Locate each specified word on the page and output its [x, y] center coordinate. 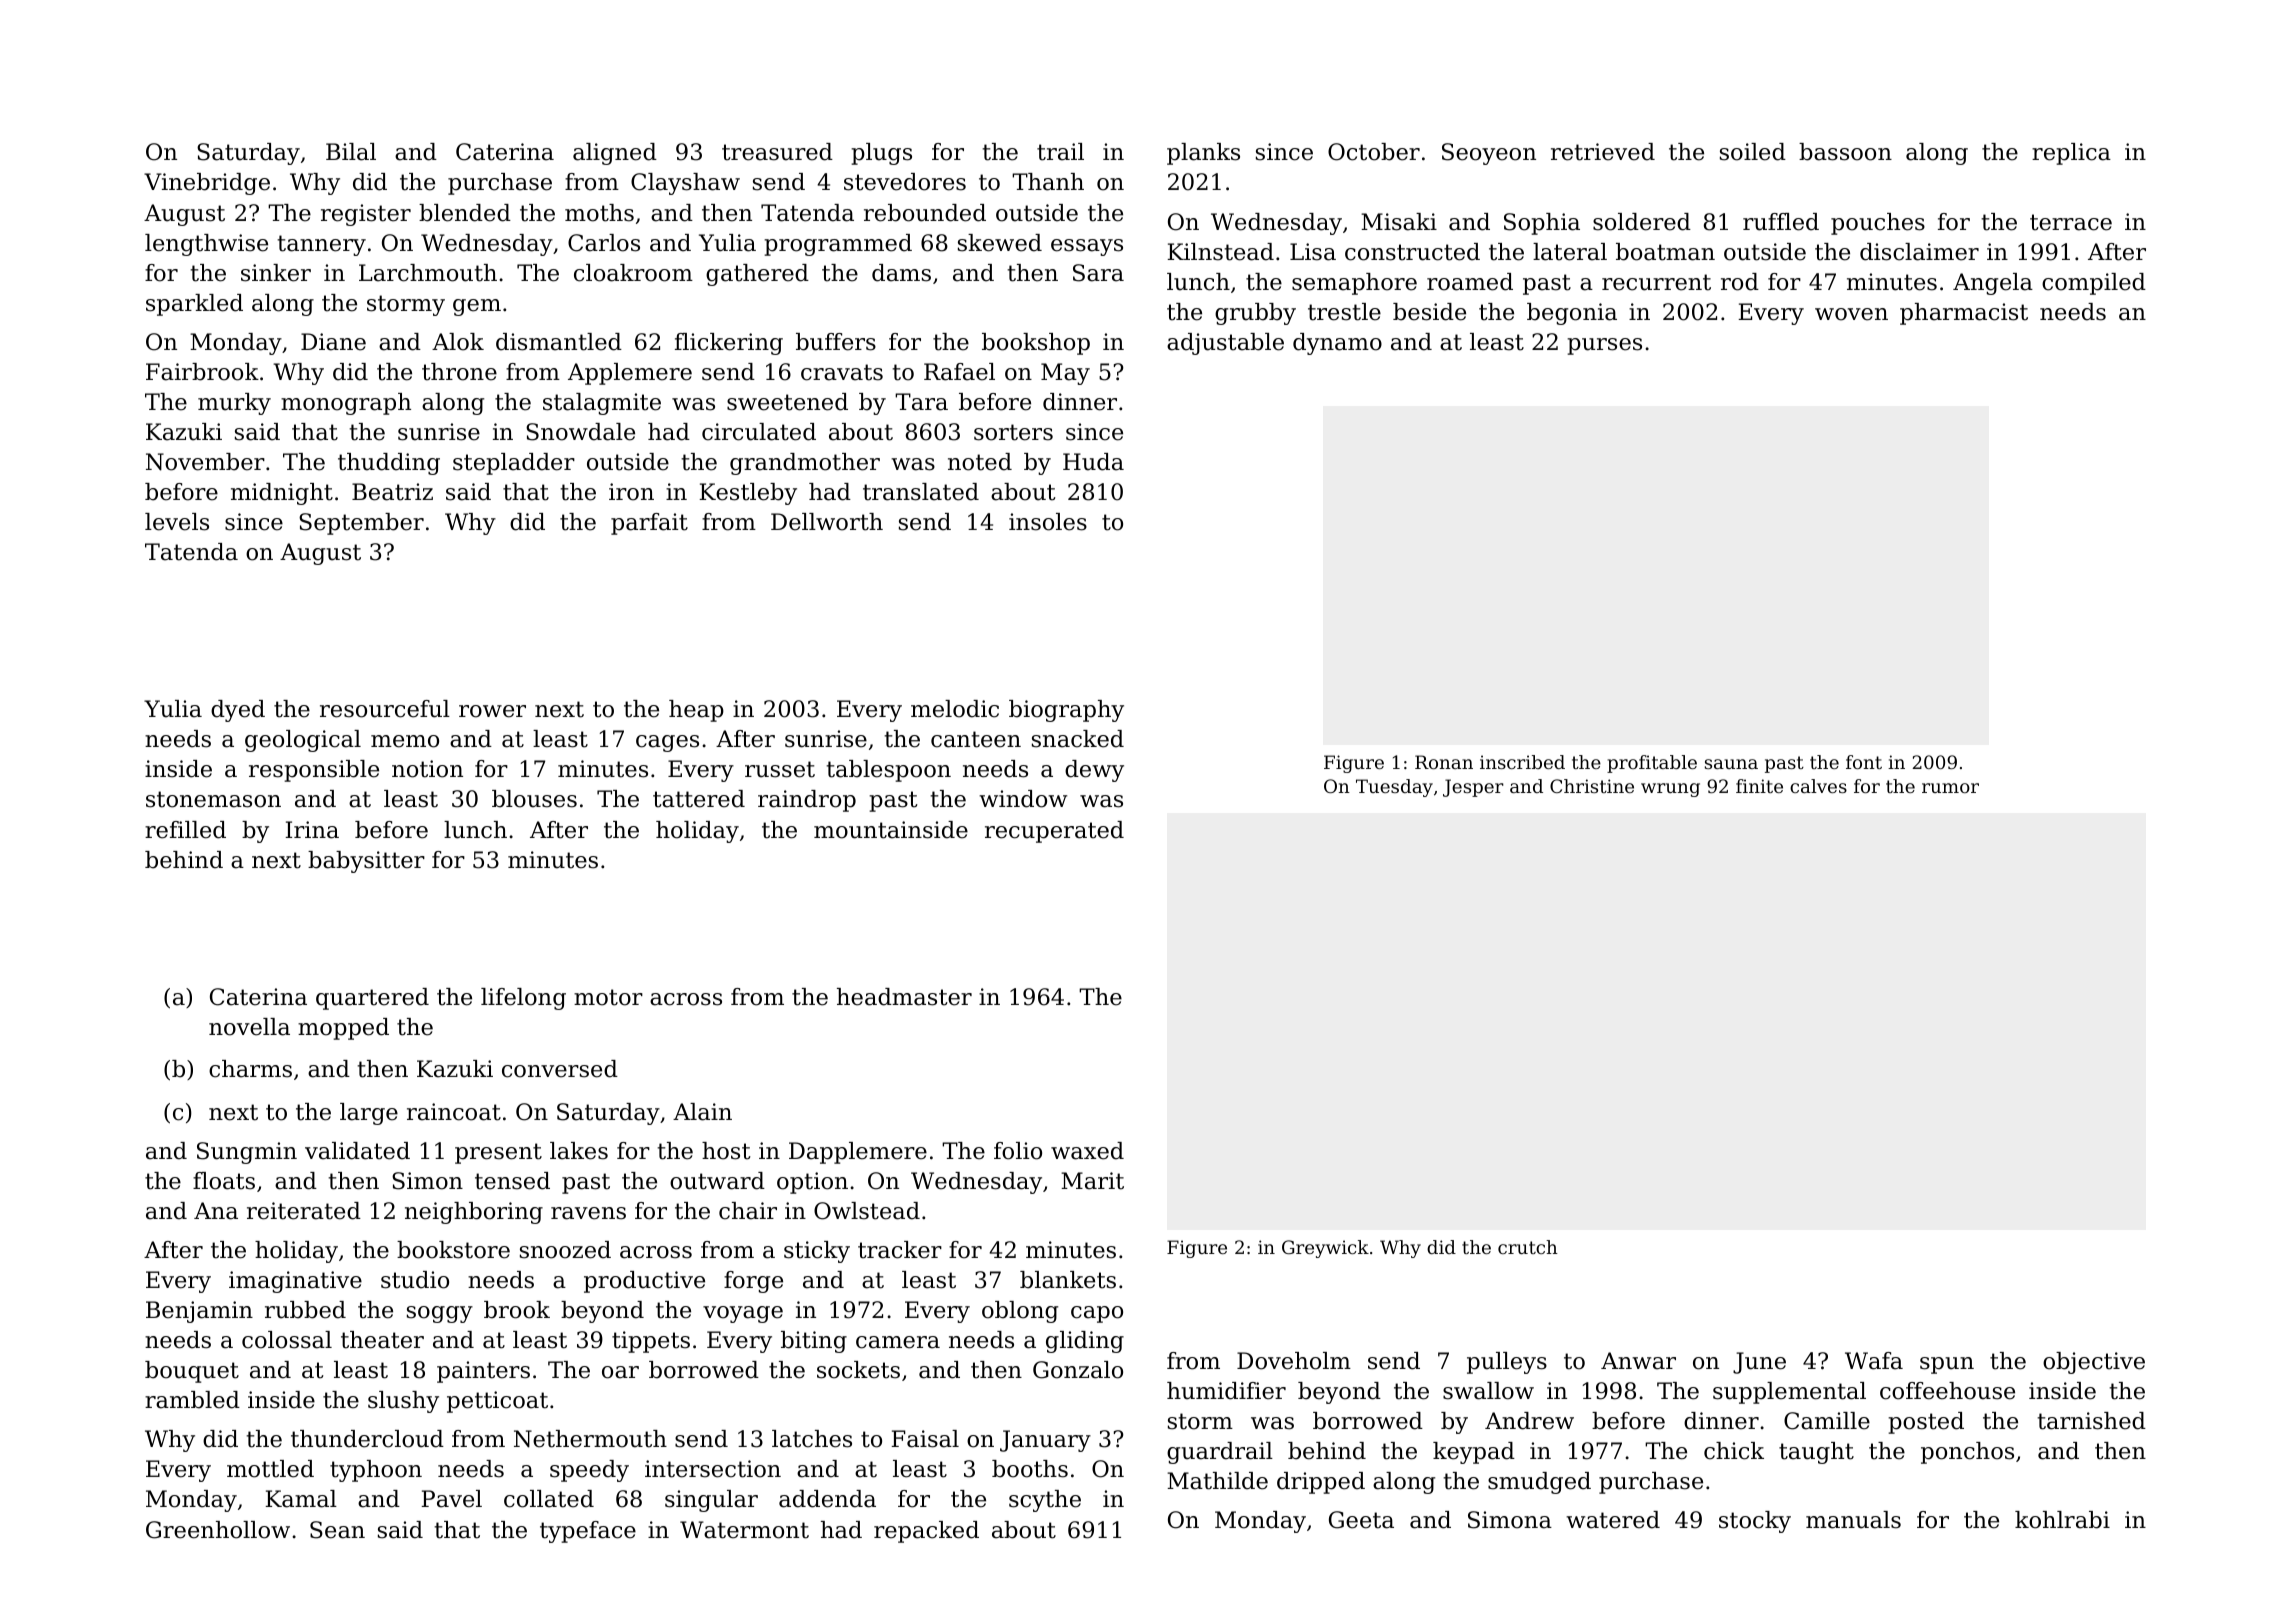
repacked [926, 1532]
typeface [588, 1532]
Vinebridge [207, 184]
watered [1613, 1520]
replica [2071, 154]
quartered [372, 999]
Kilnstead [1220, 252]
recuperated [1054, 832]
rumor [1950, 788]
